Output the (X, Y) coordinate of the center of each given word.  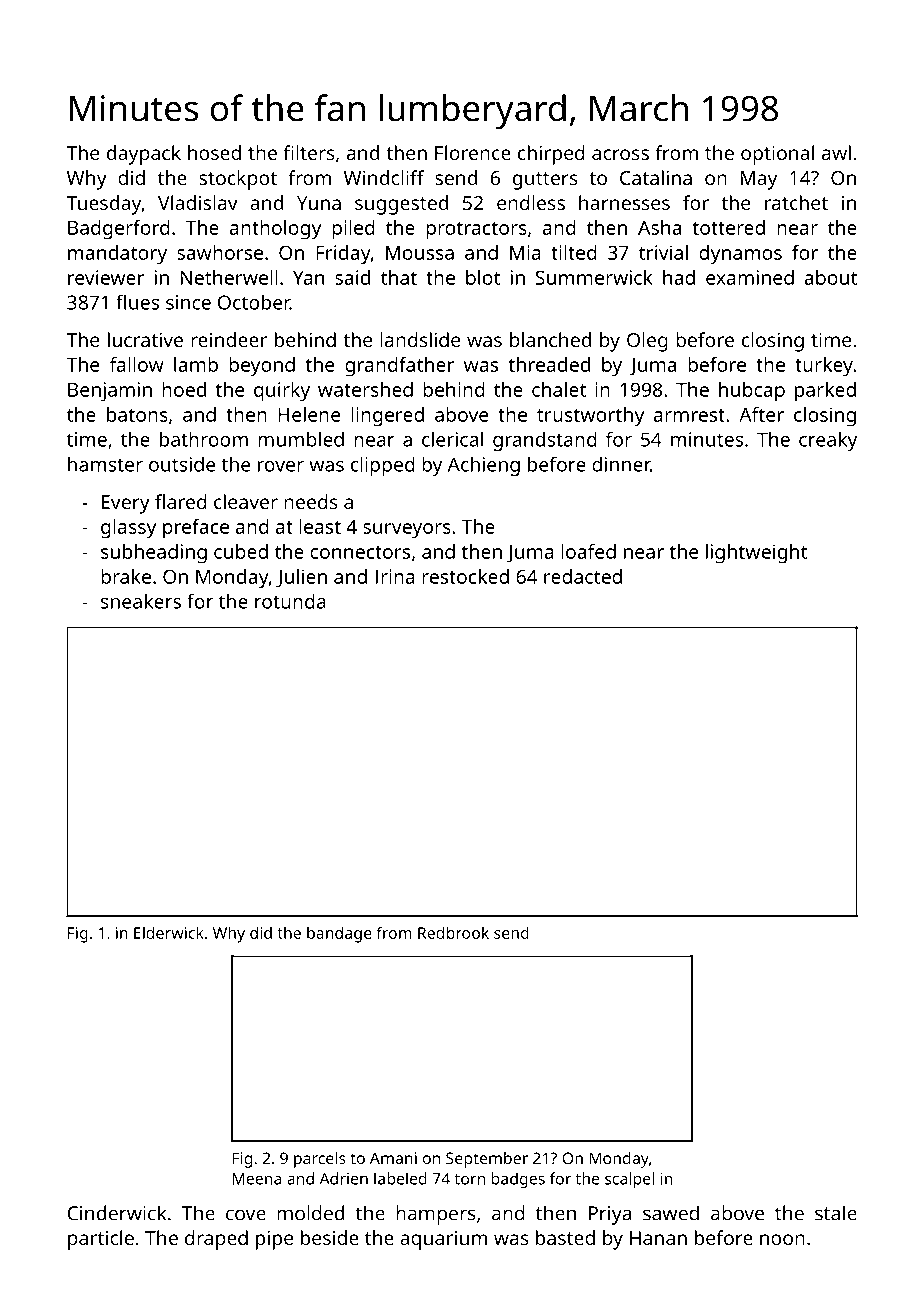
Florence (473, 152)
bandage (339, 934)
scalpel (629, 1180)
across (620, 154)
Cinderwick (116, 1213)
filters (309, 152)
